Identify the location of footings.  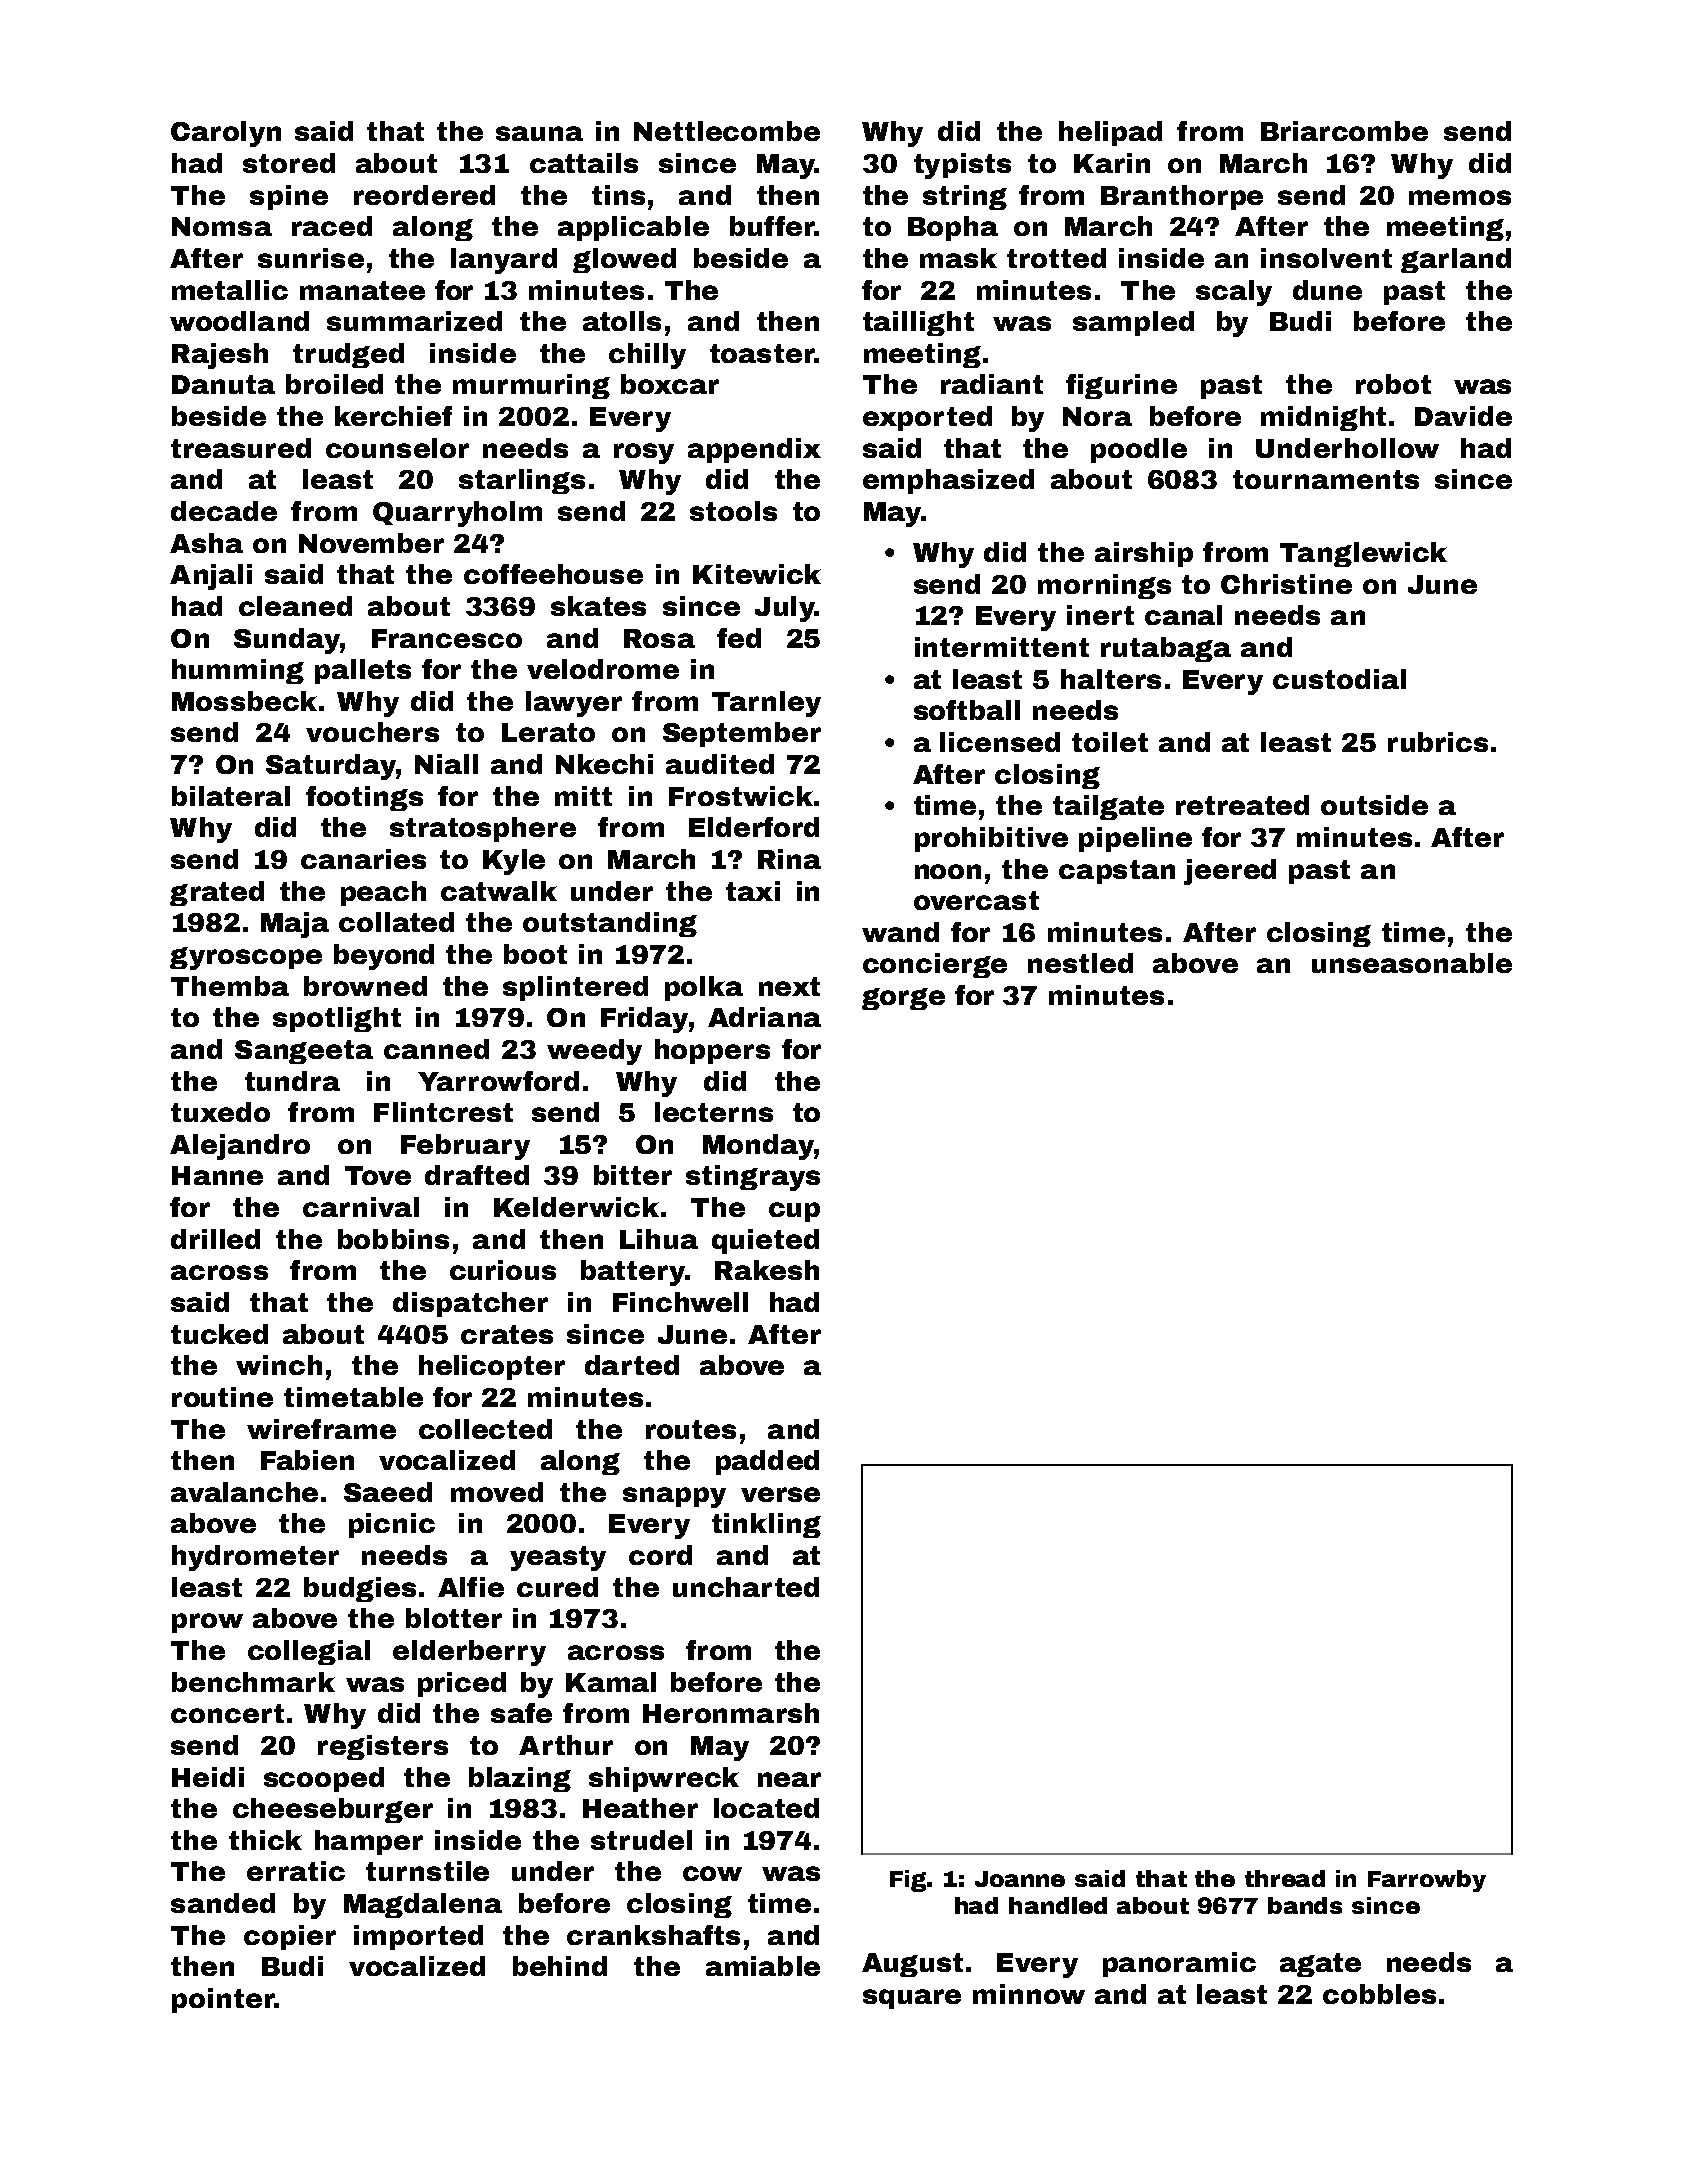
(364, 798).
